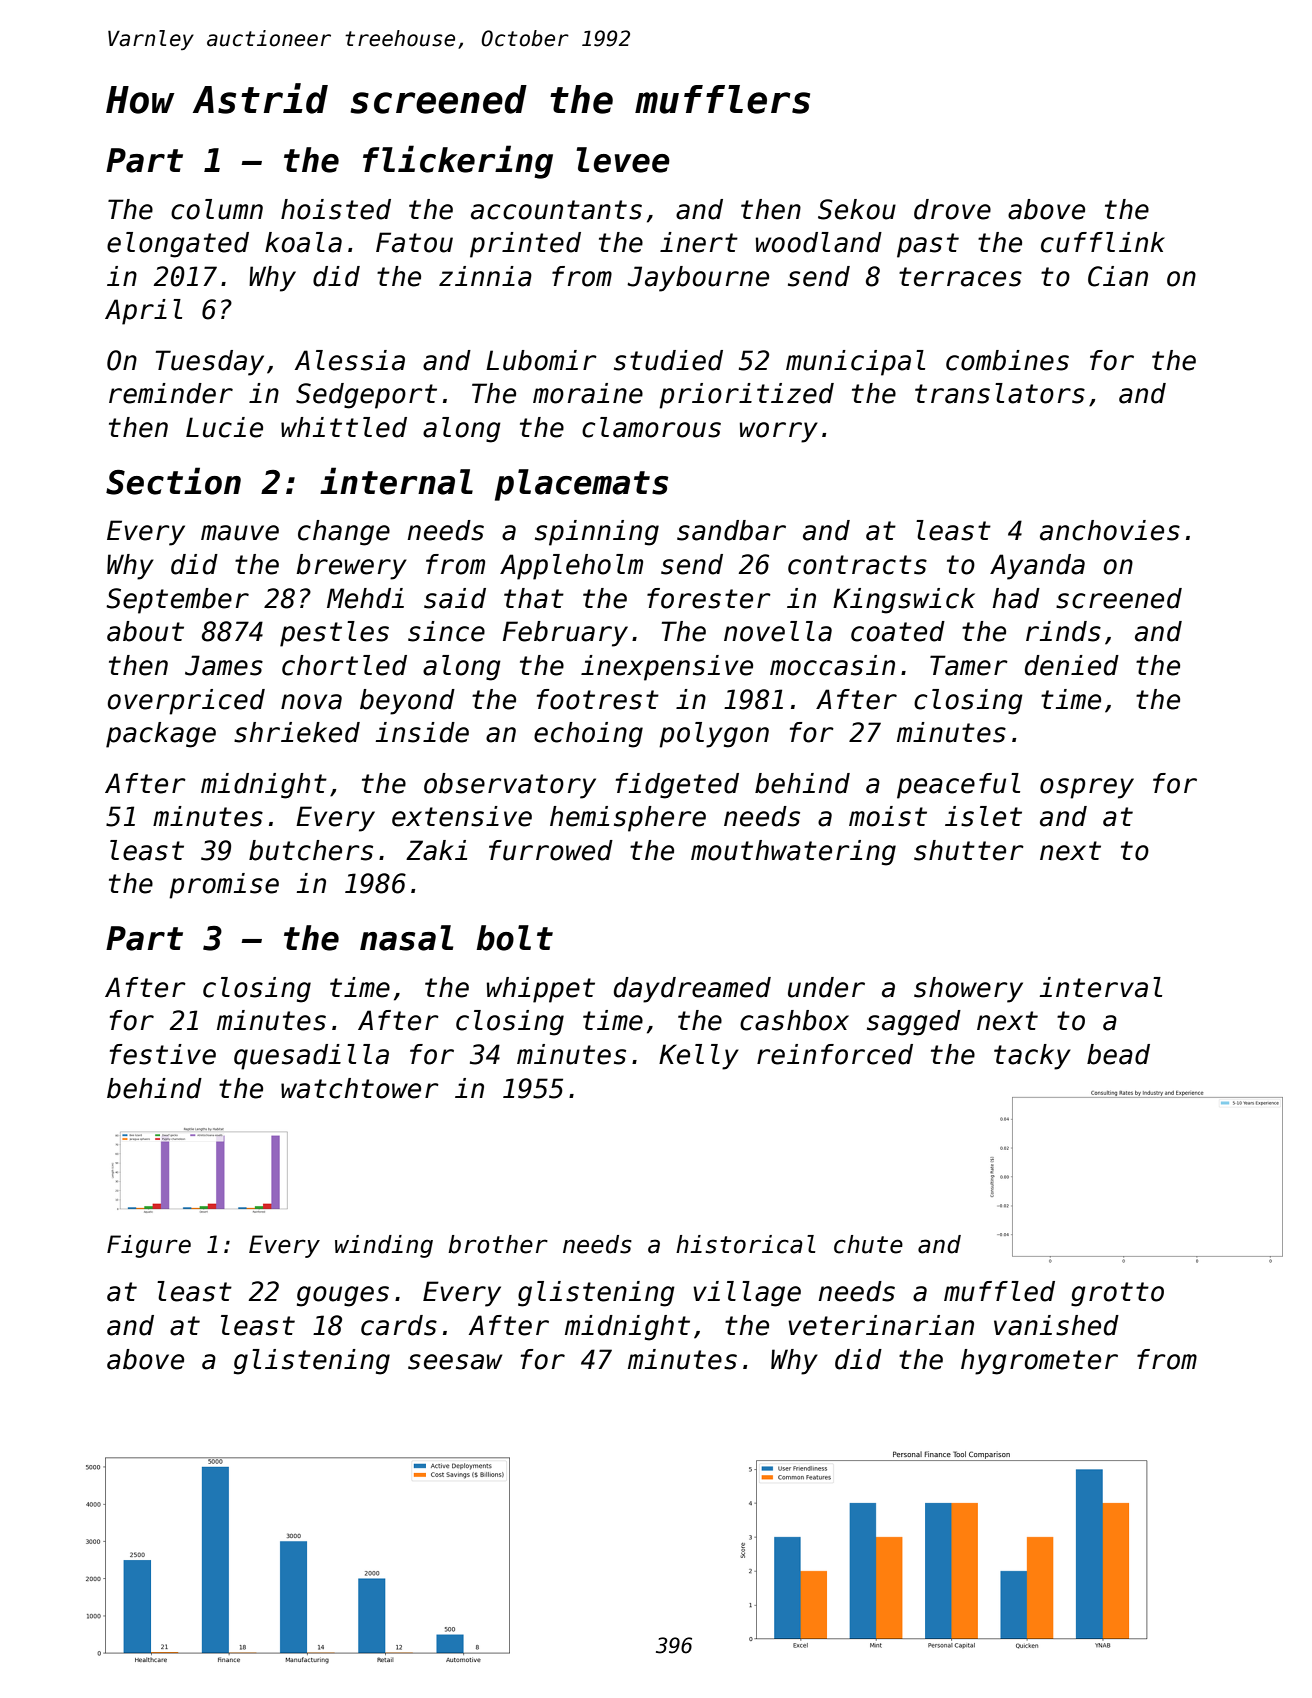  Describe the element at coordinates (149, 1246) in the screenshot. I see `Figure` at that location.
